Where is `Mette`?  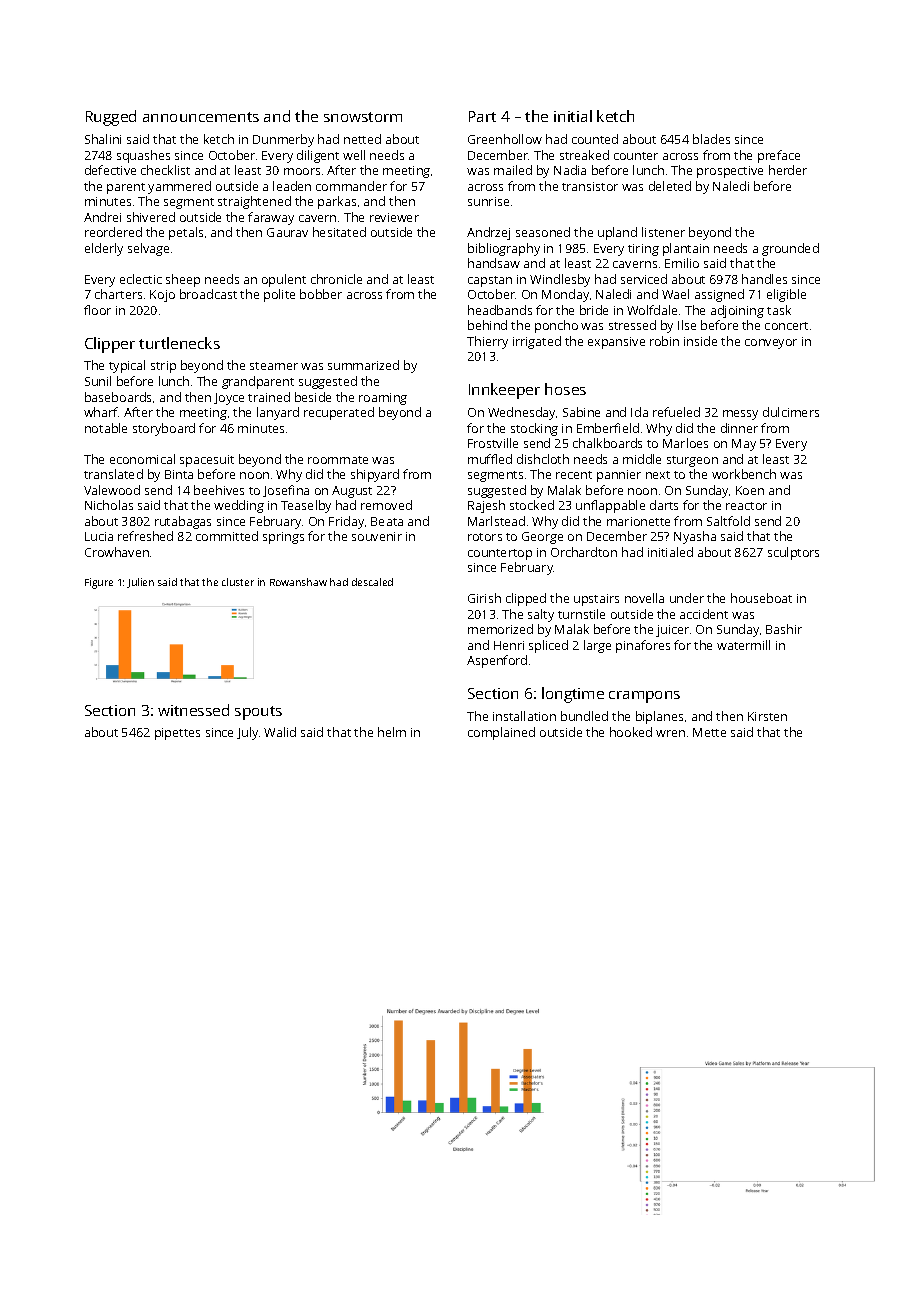
Mette is located at coordinates (709, 732).
